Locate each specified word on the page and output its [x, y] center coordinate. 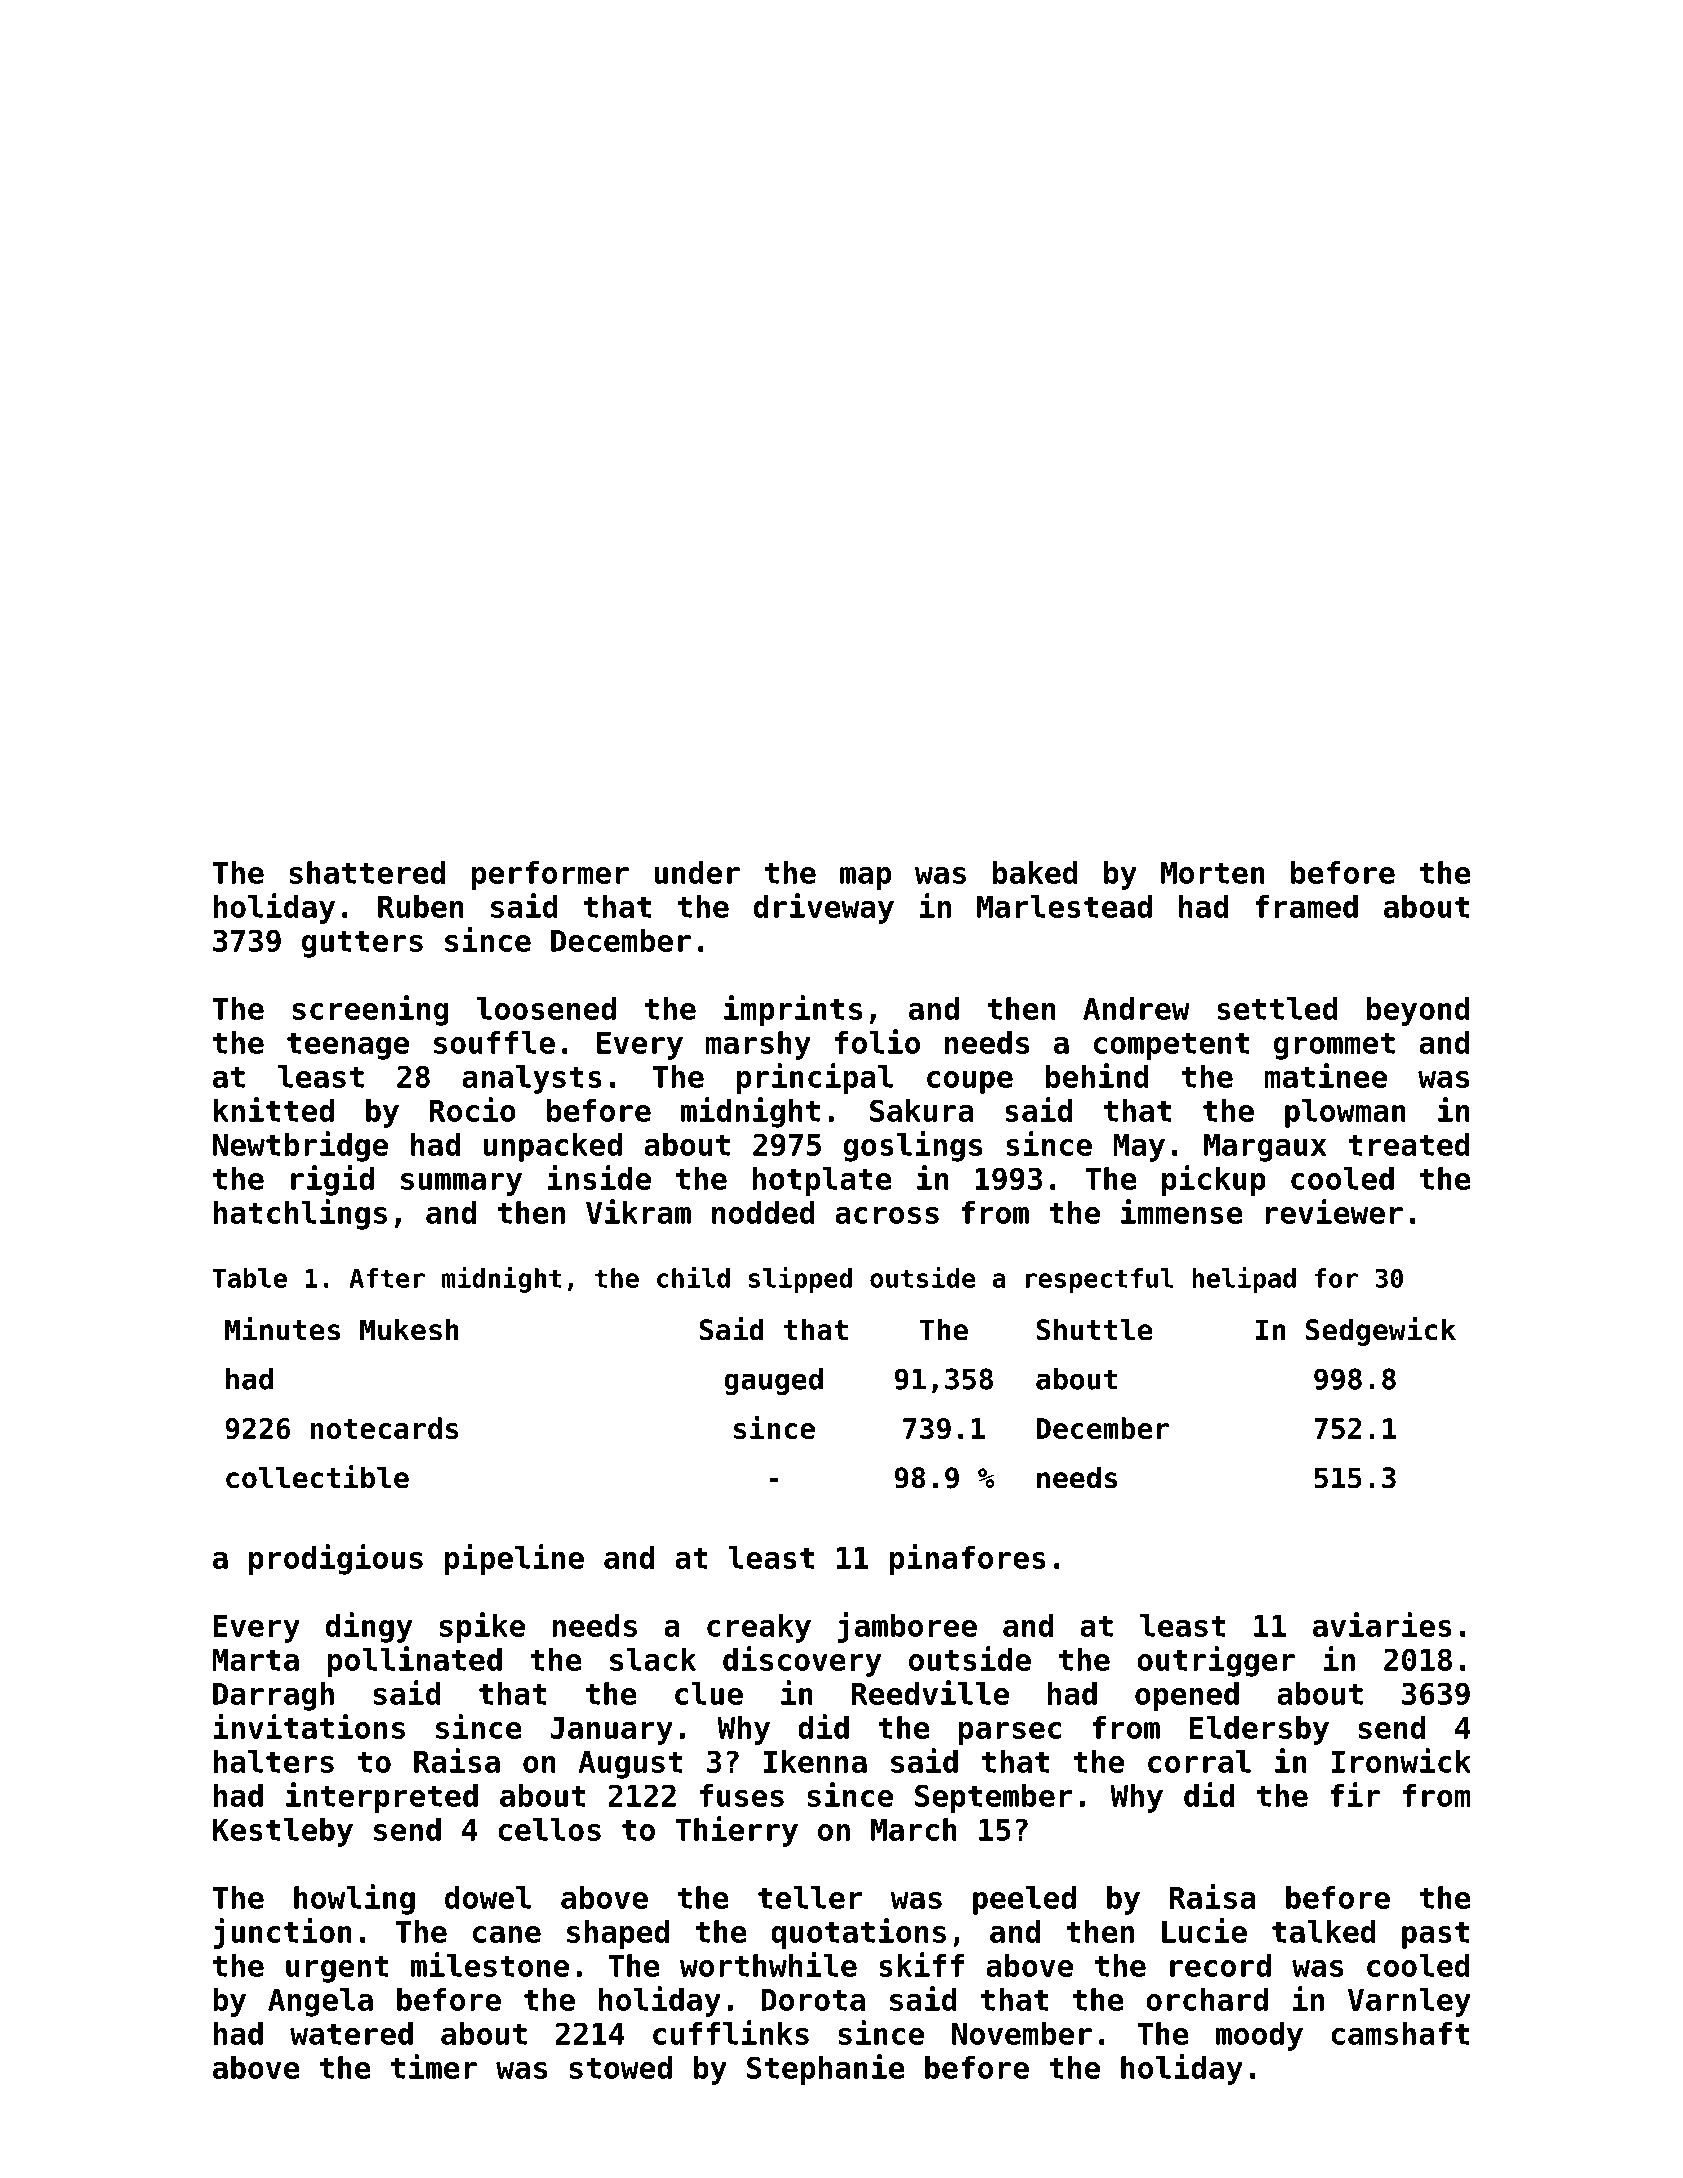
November [1022, 2033]
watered [351, 2033]
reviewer [1334, 1211]
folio [877, 1041]
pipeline [514, 1559]
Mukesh [409, 1329]
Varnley [1409, 2002]
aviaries [1382, 1624]
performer [550, 875]
